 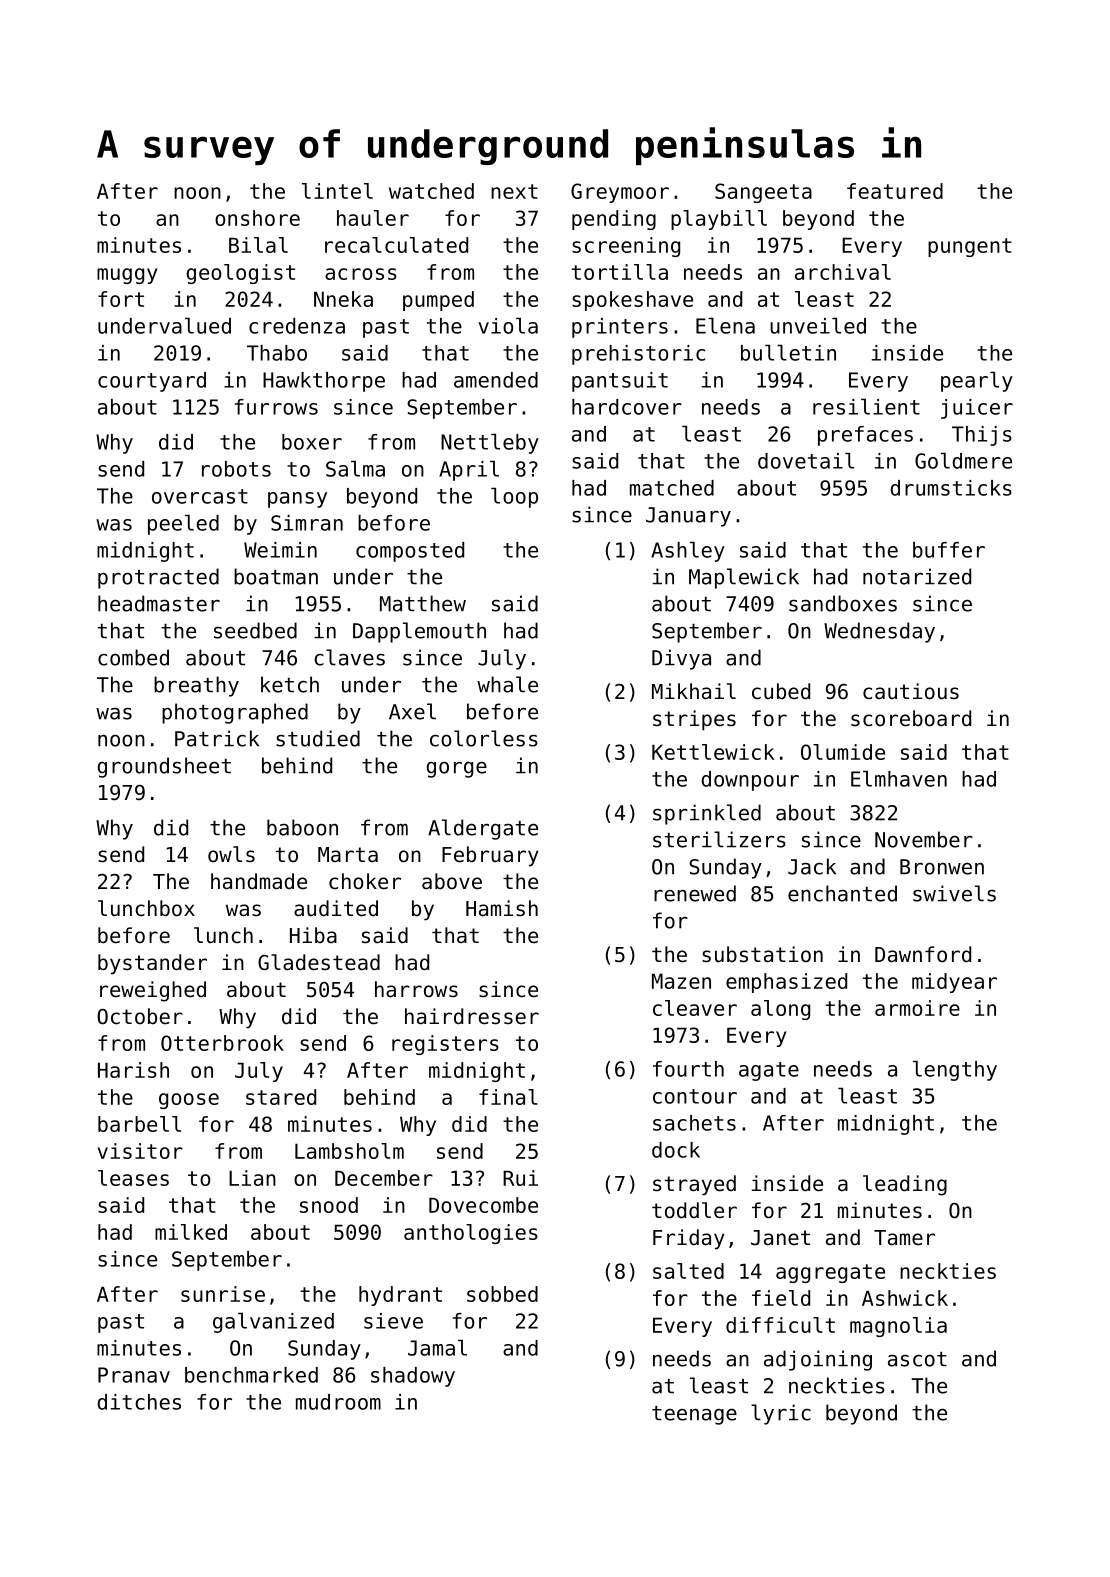 I want to click on loop, so click(x=514, y=497).
